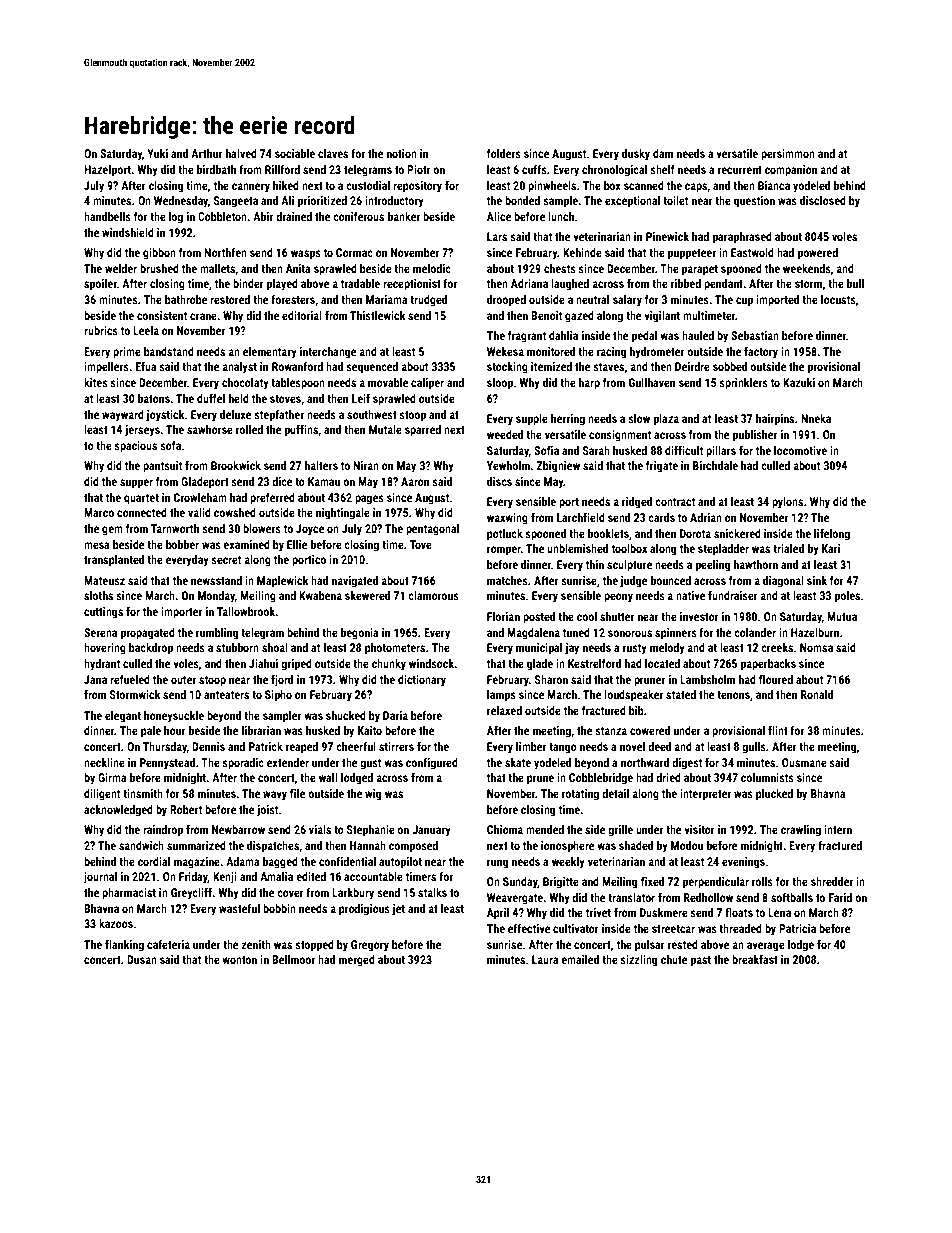 The height and width of the screenshot is (1233, 952). I want to click on Rillford, so click(282, 169).
